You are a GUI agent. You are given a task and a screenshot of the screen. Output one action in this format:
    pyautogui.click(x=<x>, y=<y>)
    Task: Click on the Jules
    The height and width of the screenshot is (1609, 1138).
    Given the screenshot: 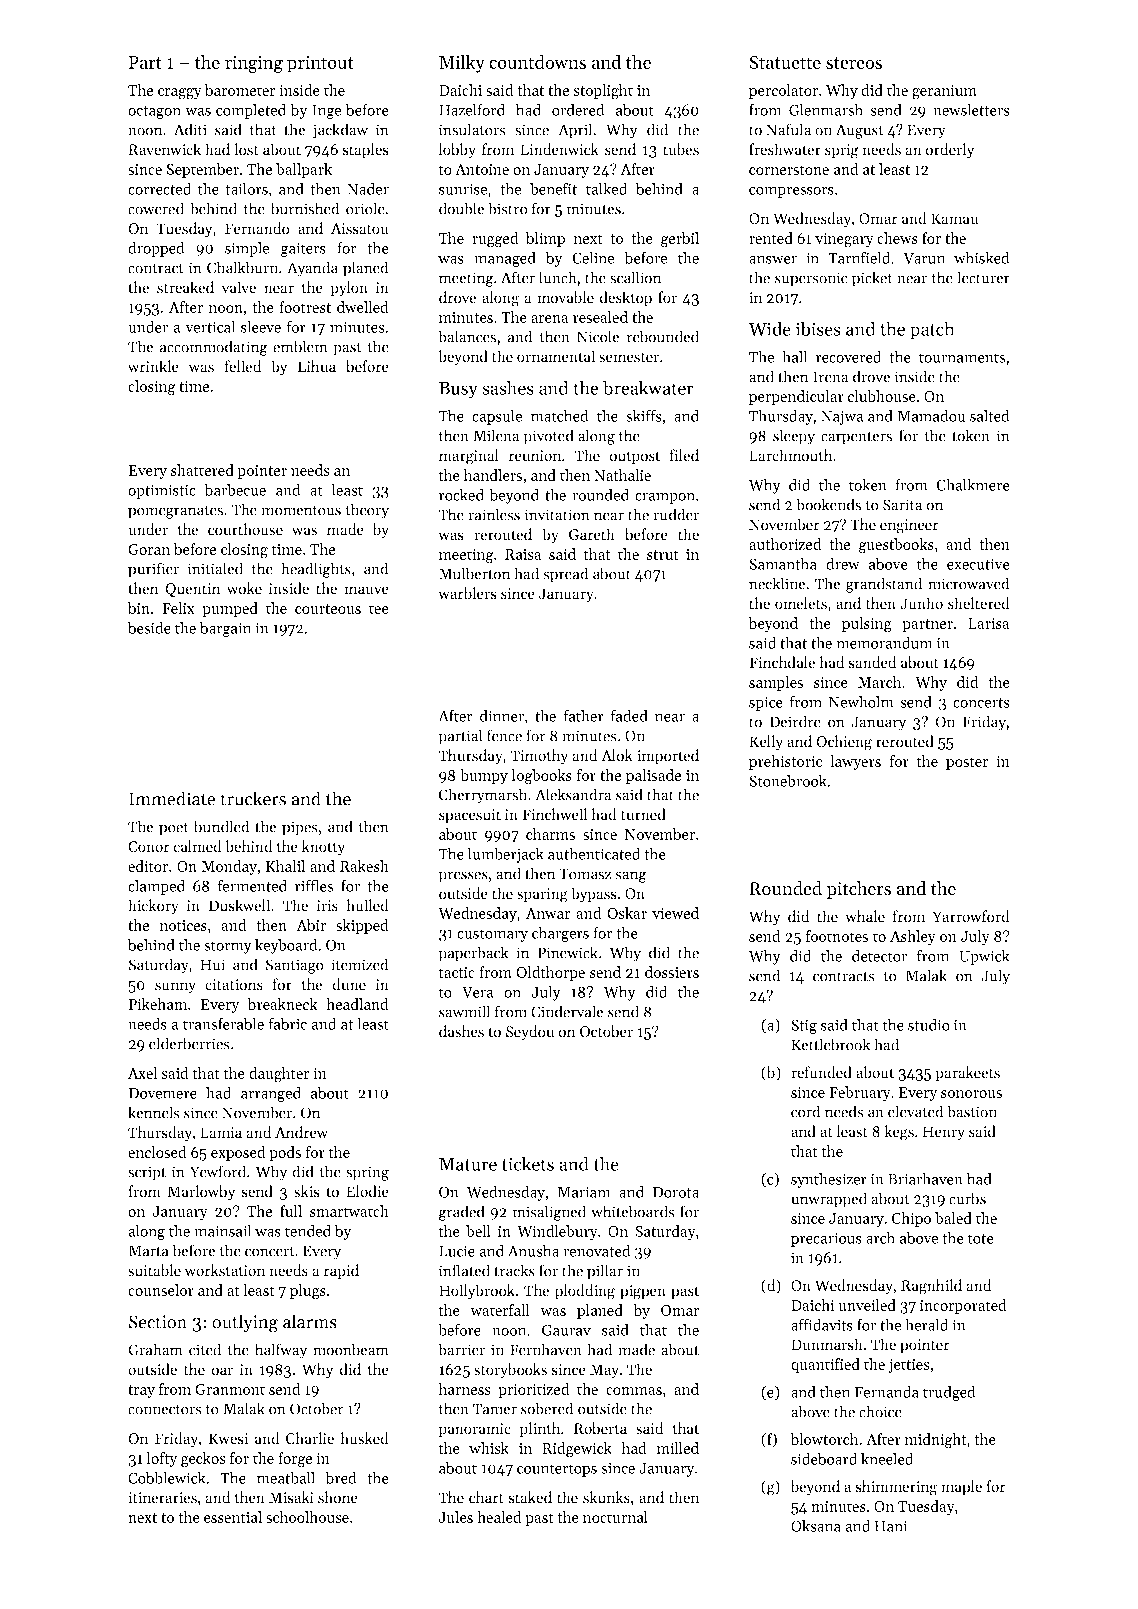 What is the action you would take?
    pyautogui.click(x=456, y=1517)
